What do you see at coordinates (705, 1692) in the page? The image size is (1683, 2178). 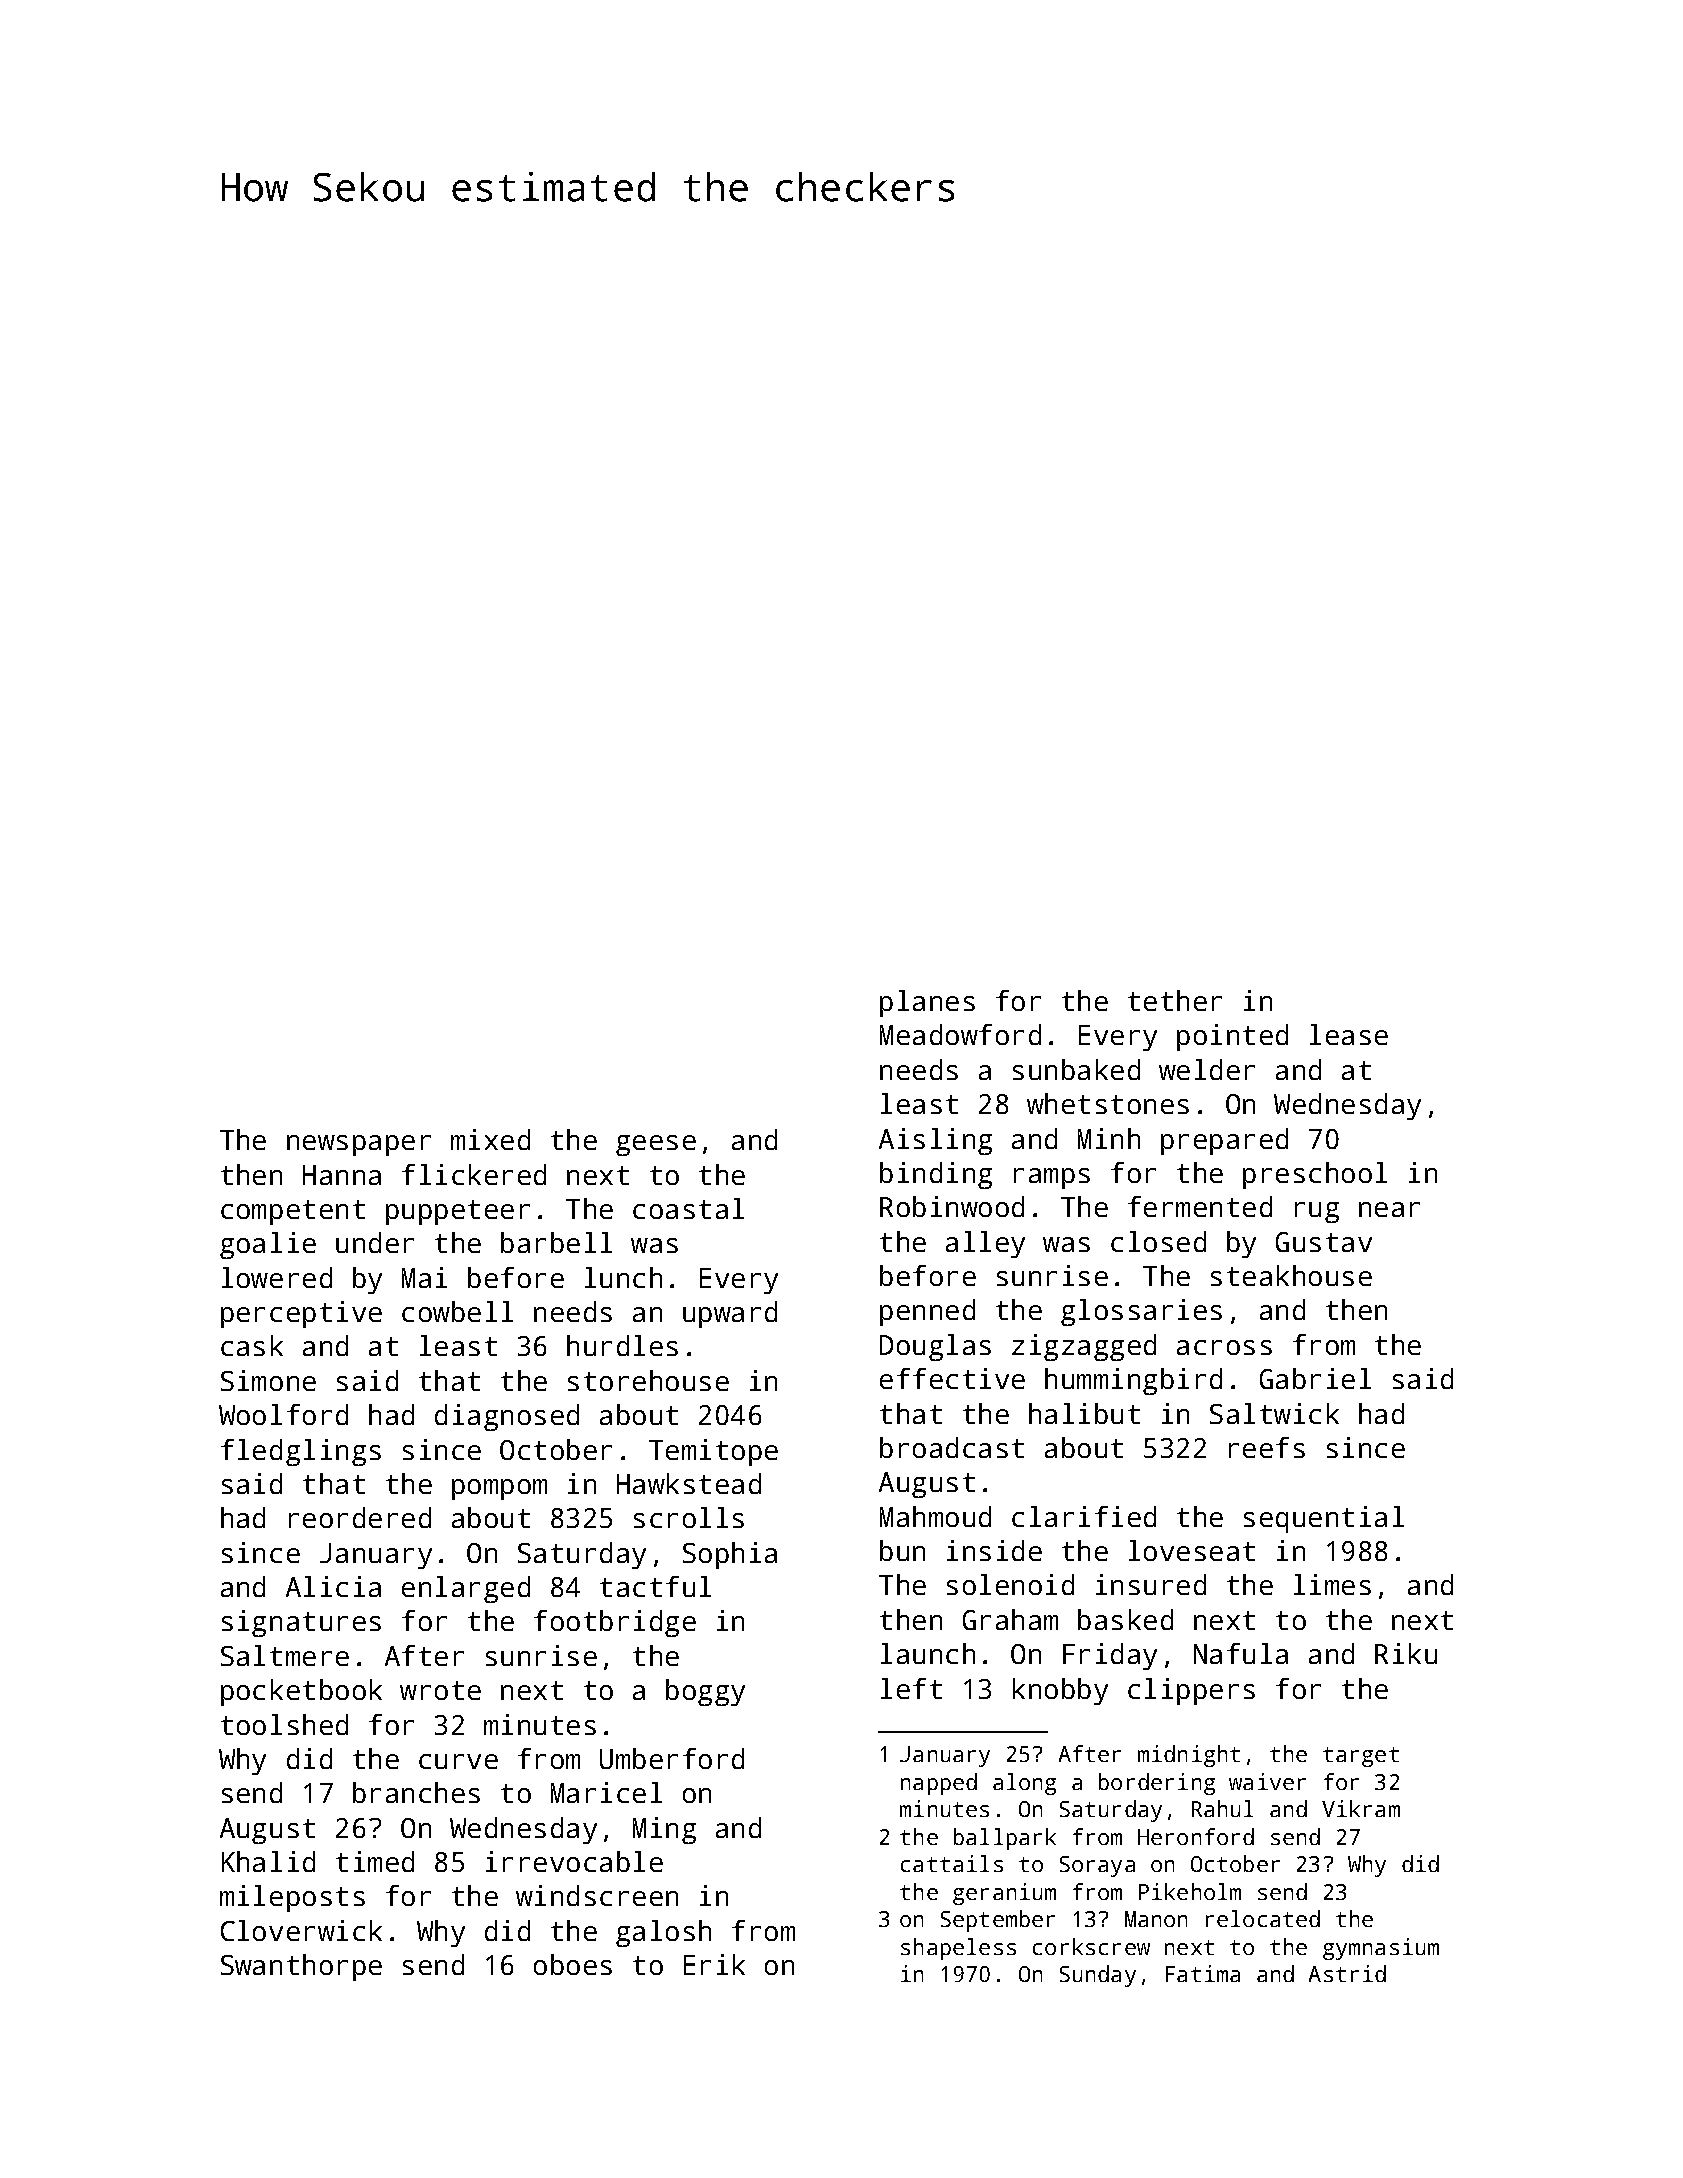 I see `boggy` at bounding box center [705, 1692].
